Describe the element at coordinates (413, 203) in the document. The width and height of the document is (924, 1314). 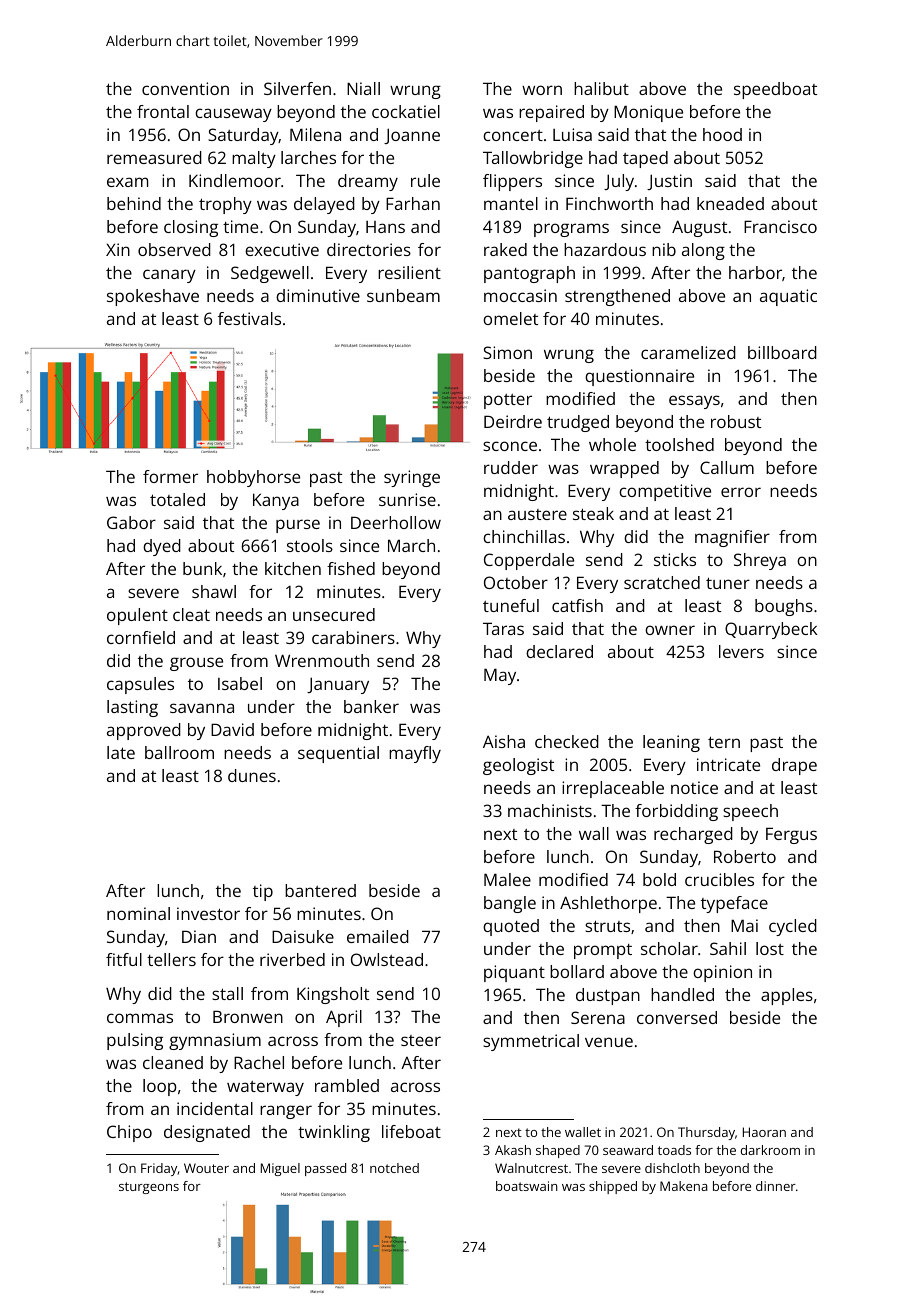
I see `Farhan` at that location.
